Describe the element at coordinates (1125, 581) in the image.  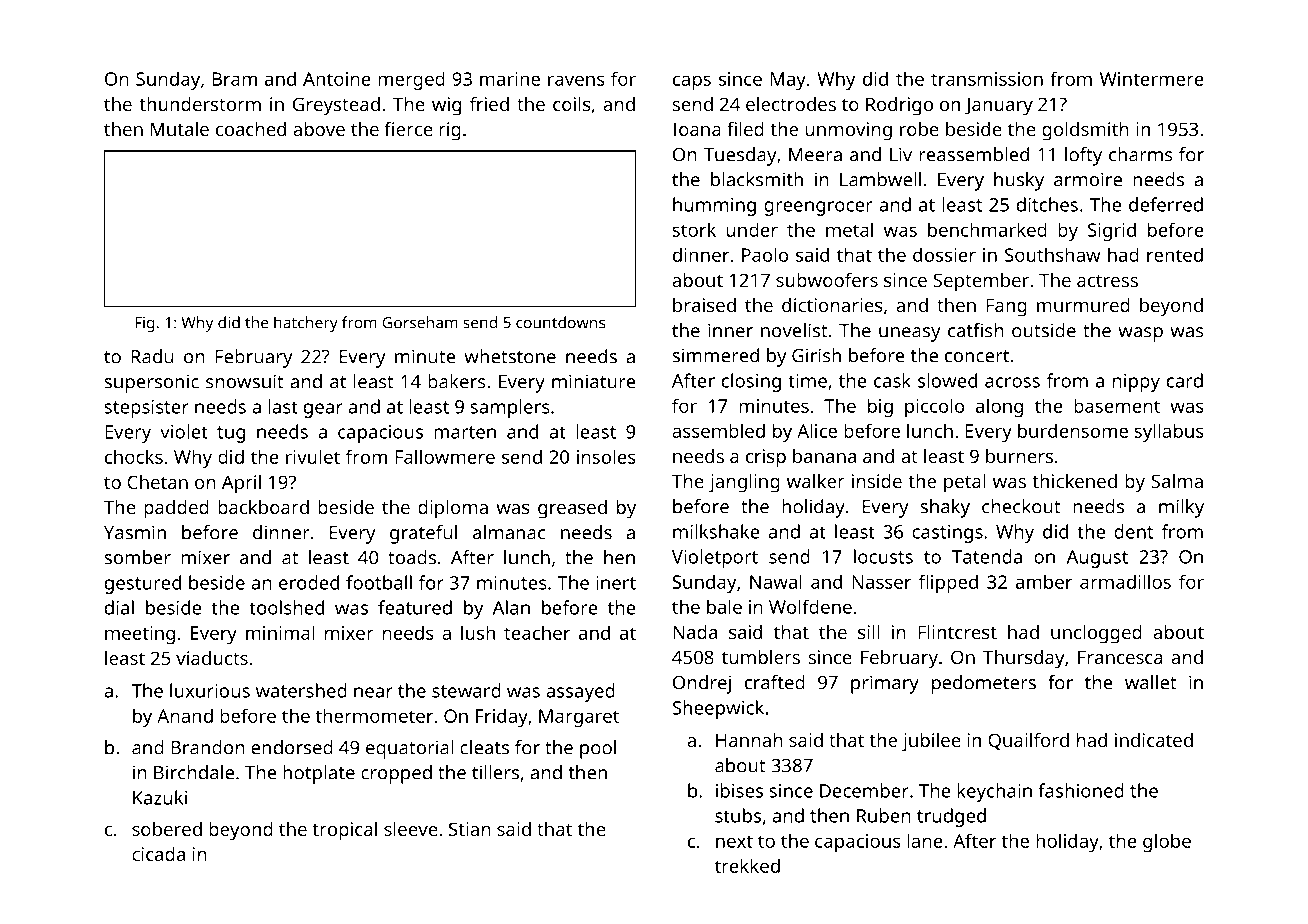
I see `armadillos` at that location.
